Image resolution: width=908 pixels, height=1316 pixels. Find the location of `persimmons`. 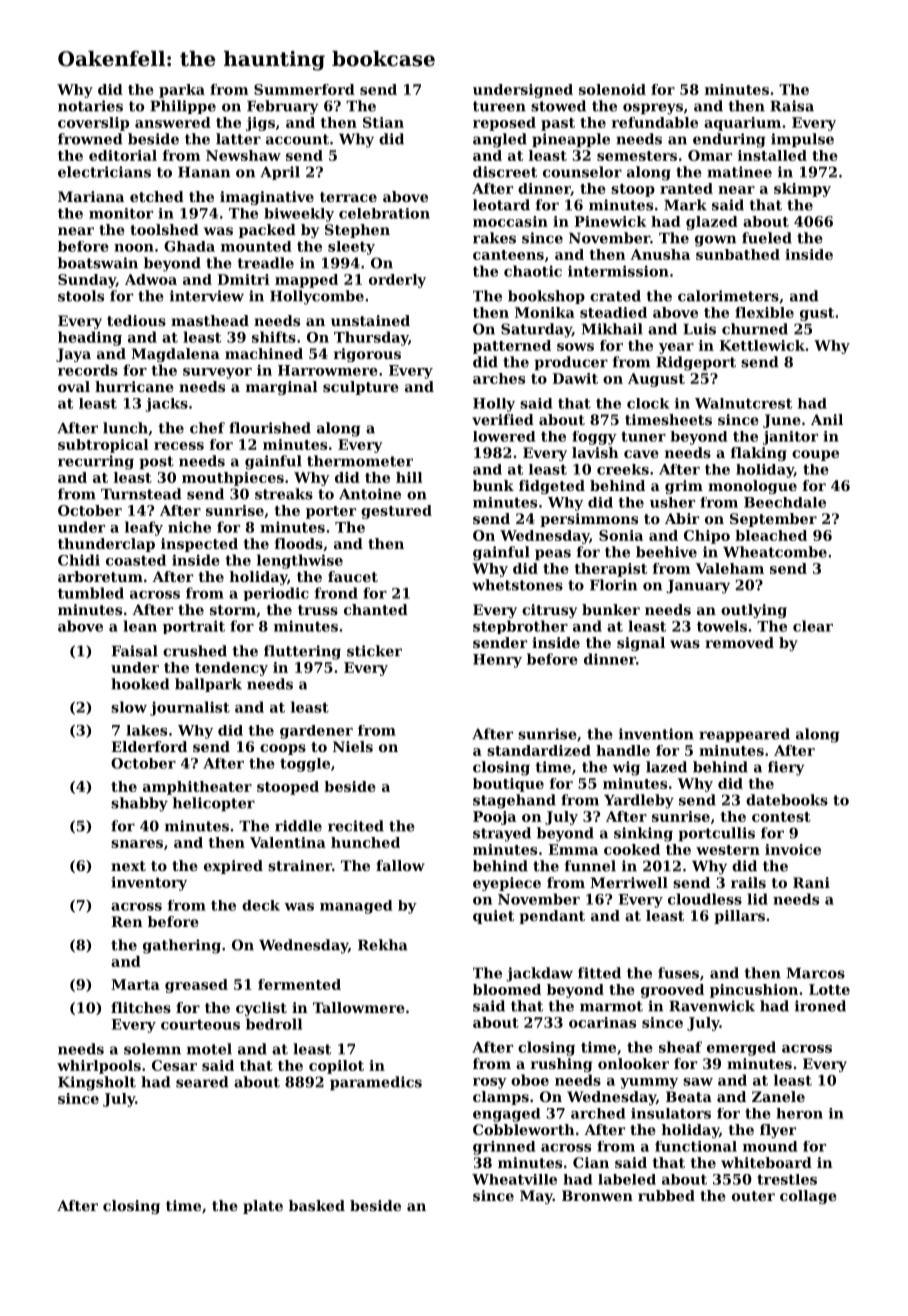

persimmons is located at coordinates (589, 520).
